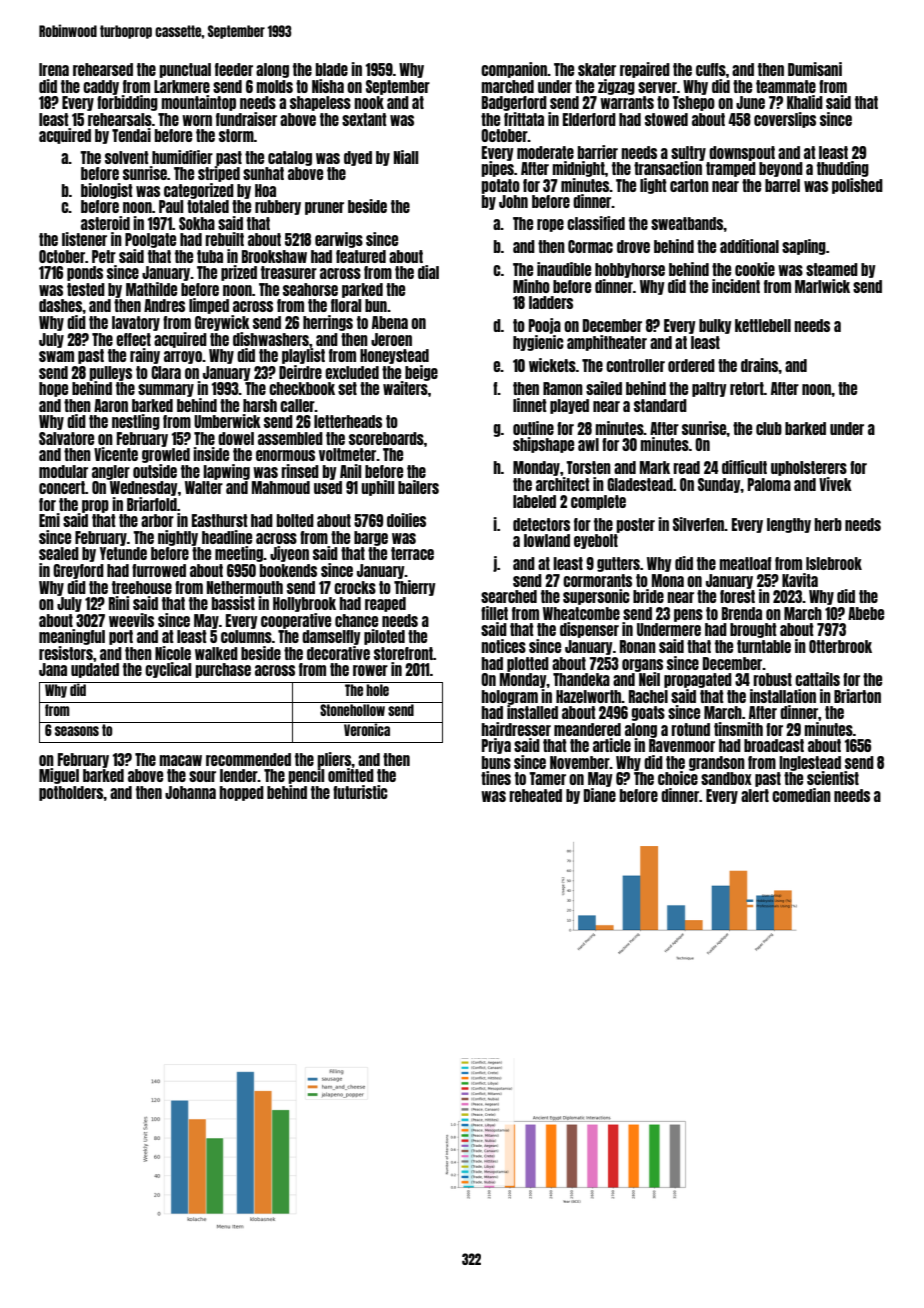 The image size is (924, 1308). What do you see at coordinates (686, 467) in the image?
I see `read` at bounding box center [686, 467].
